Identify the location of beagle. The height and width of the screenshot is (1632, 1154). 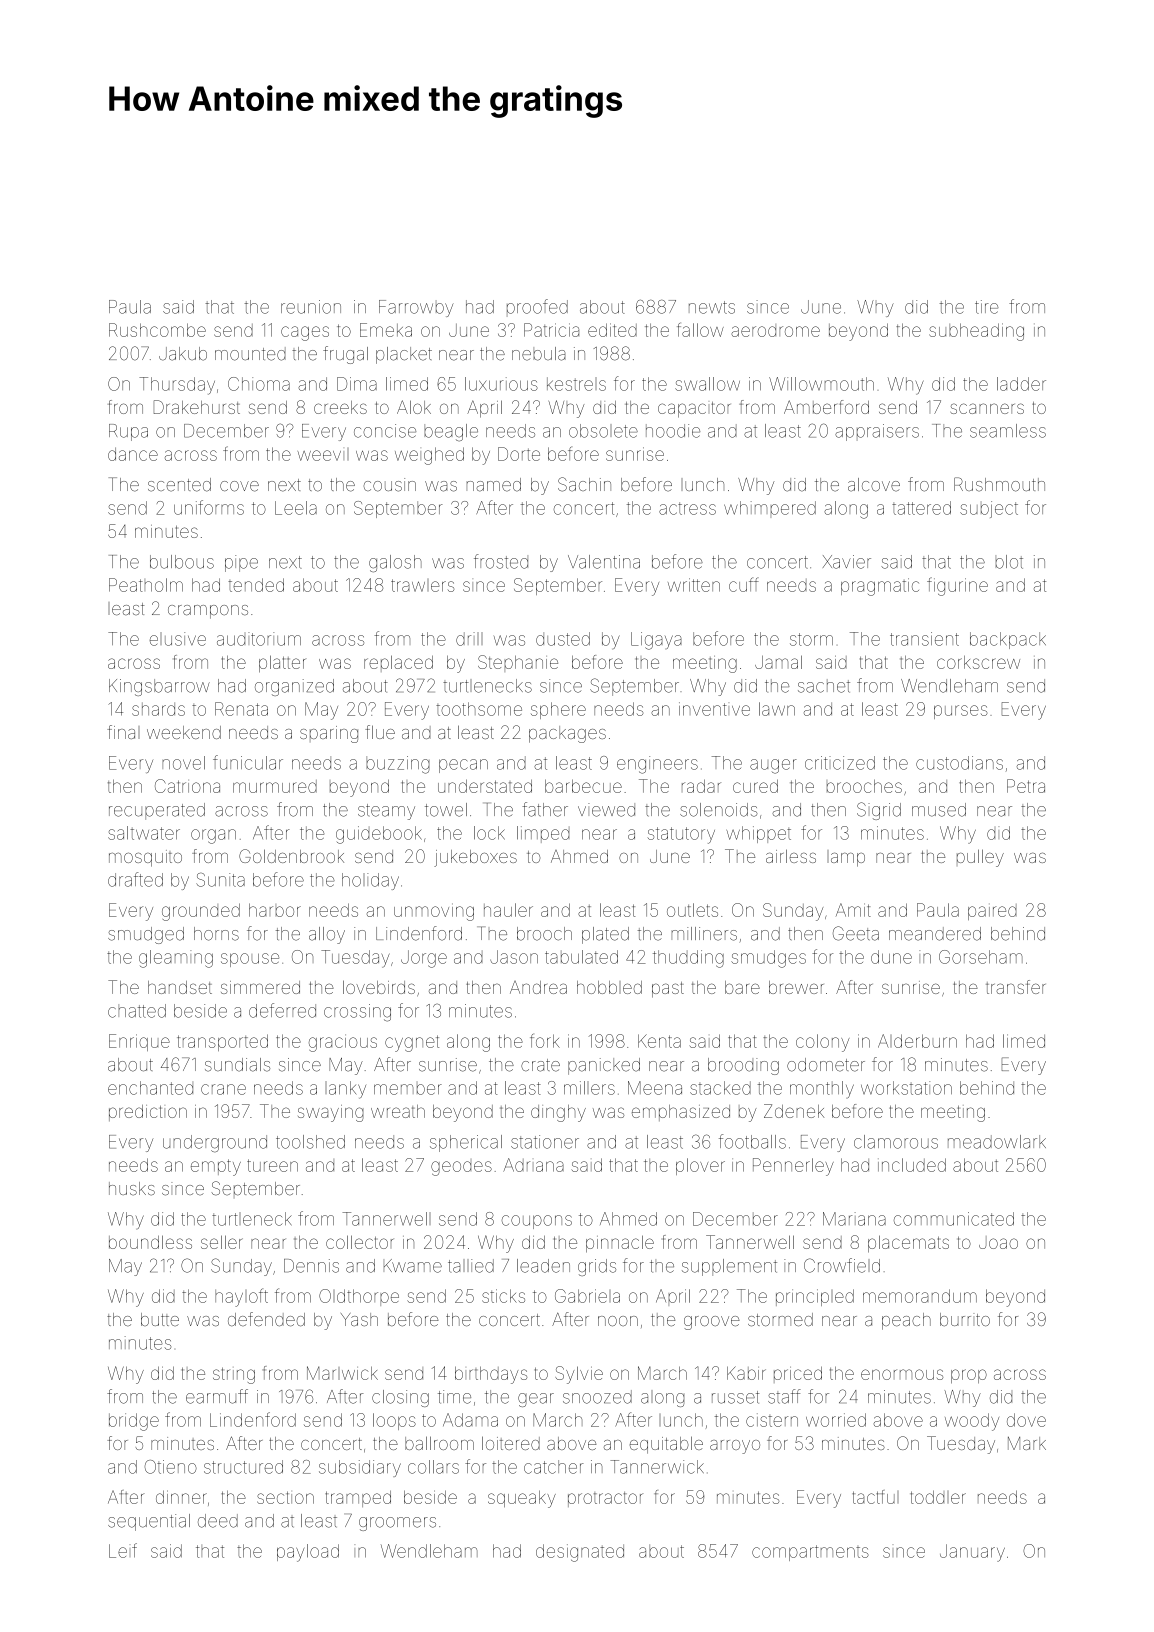
(451, 433).
